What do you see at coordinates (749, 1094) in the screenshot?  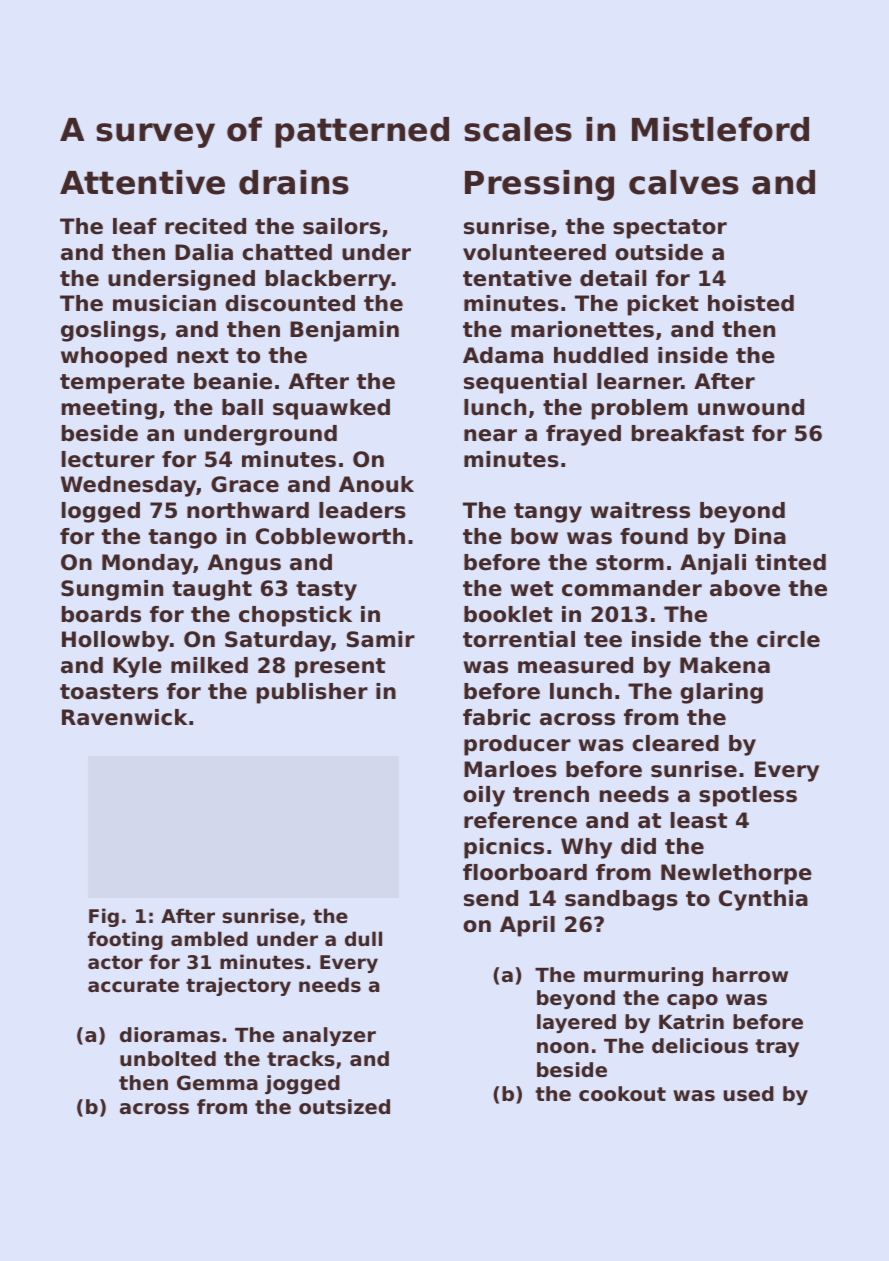 I see `used` at bounding box center [749, 1094].
